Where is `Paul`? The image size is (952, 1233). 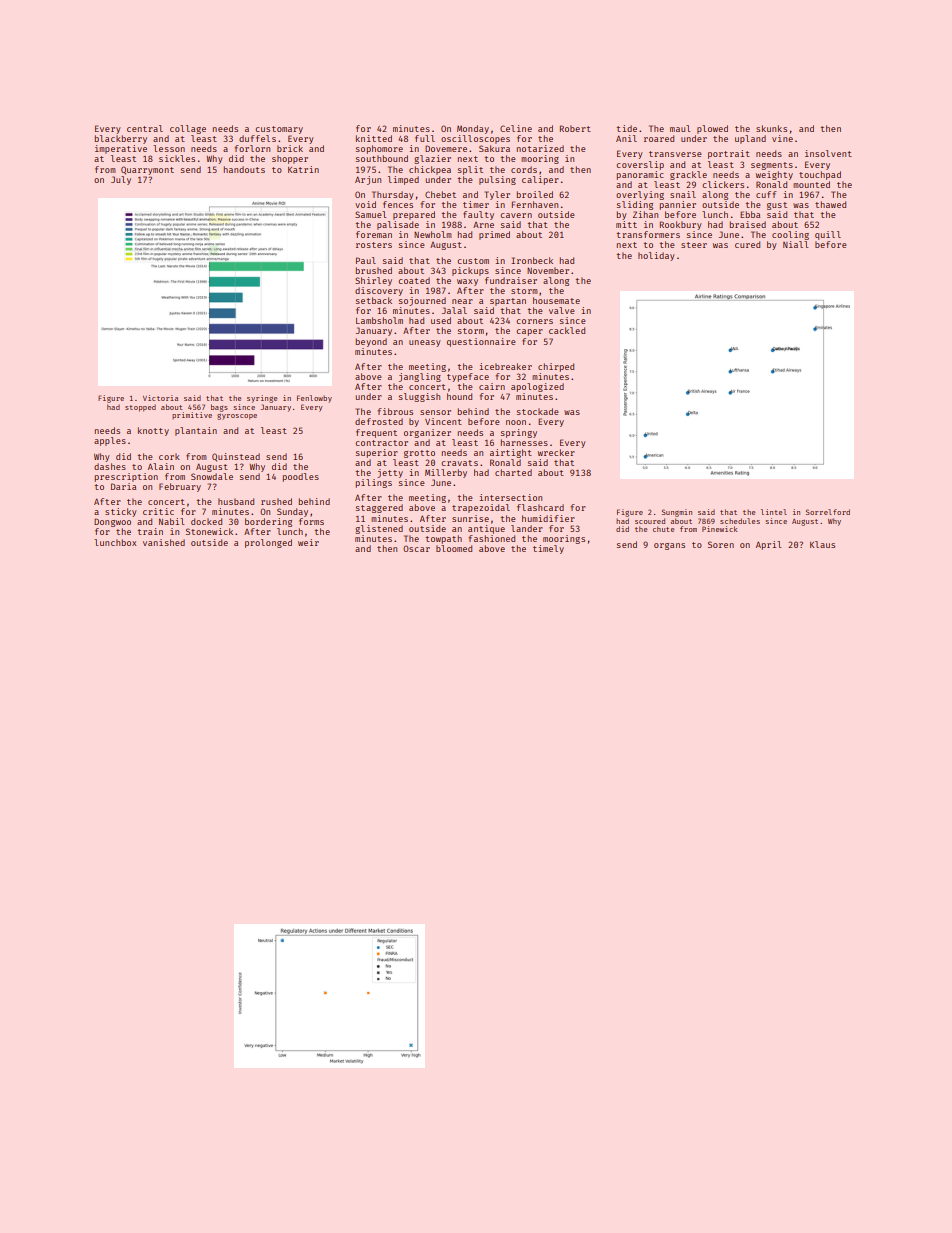
Paul is located at coordinates (366, 260).
